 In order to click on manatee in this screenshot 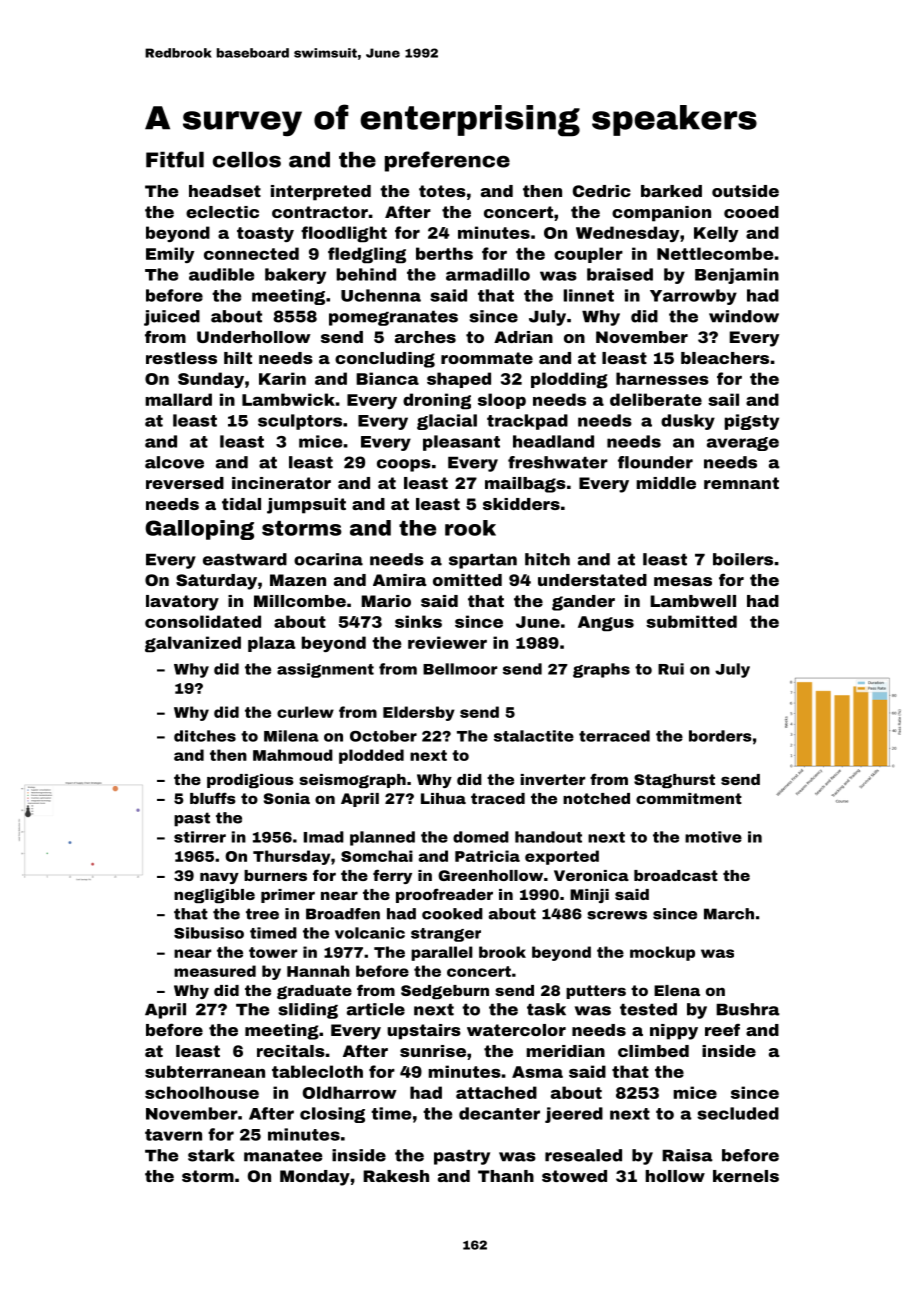, I will do `click(283, 1156)`.
